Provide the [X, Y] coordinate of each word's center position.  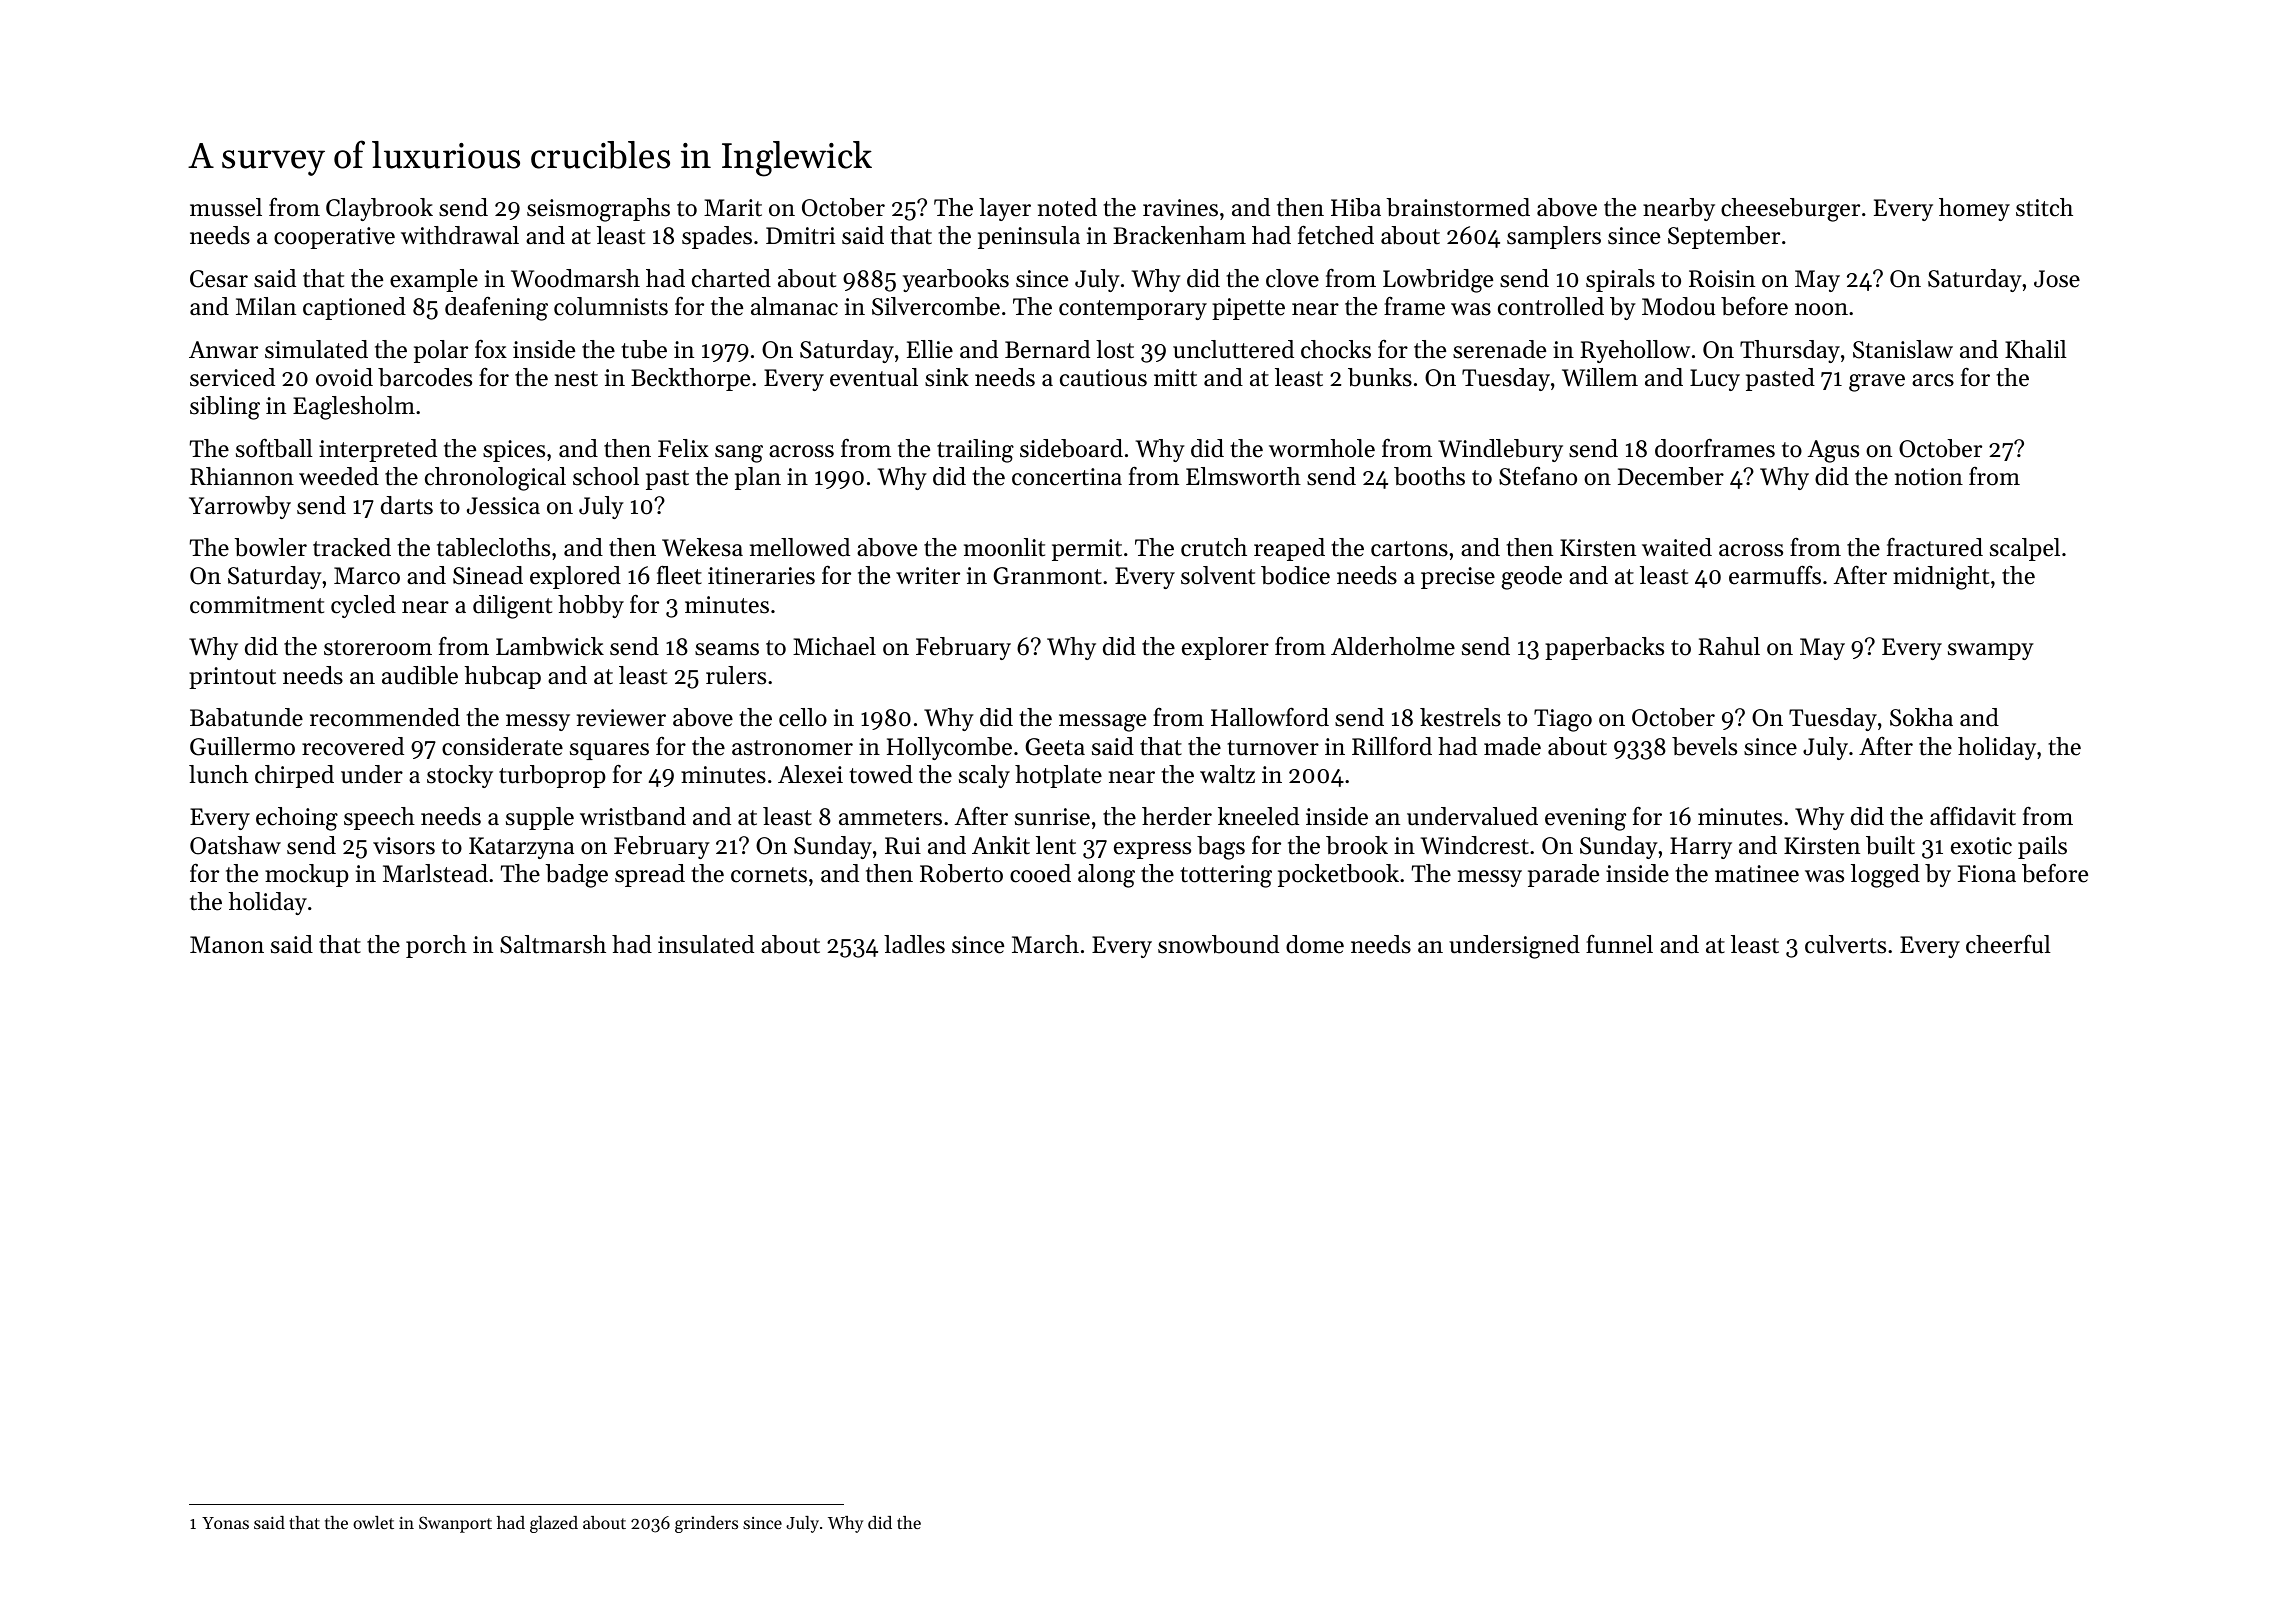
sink [947, 377]
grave [1877, 383]
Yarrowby [240, 507]
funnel [1619, 944]
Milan [266, 306]
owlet [373, 1522]
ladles [914, 944]
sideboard [1071, 448]
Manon [227, 945]
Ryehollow [1635, 351]
